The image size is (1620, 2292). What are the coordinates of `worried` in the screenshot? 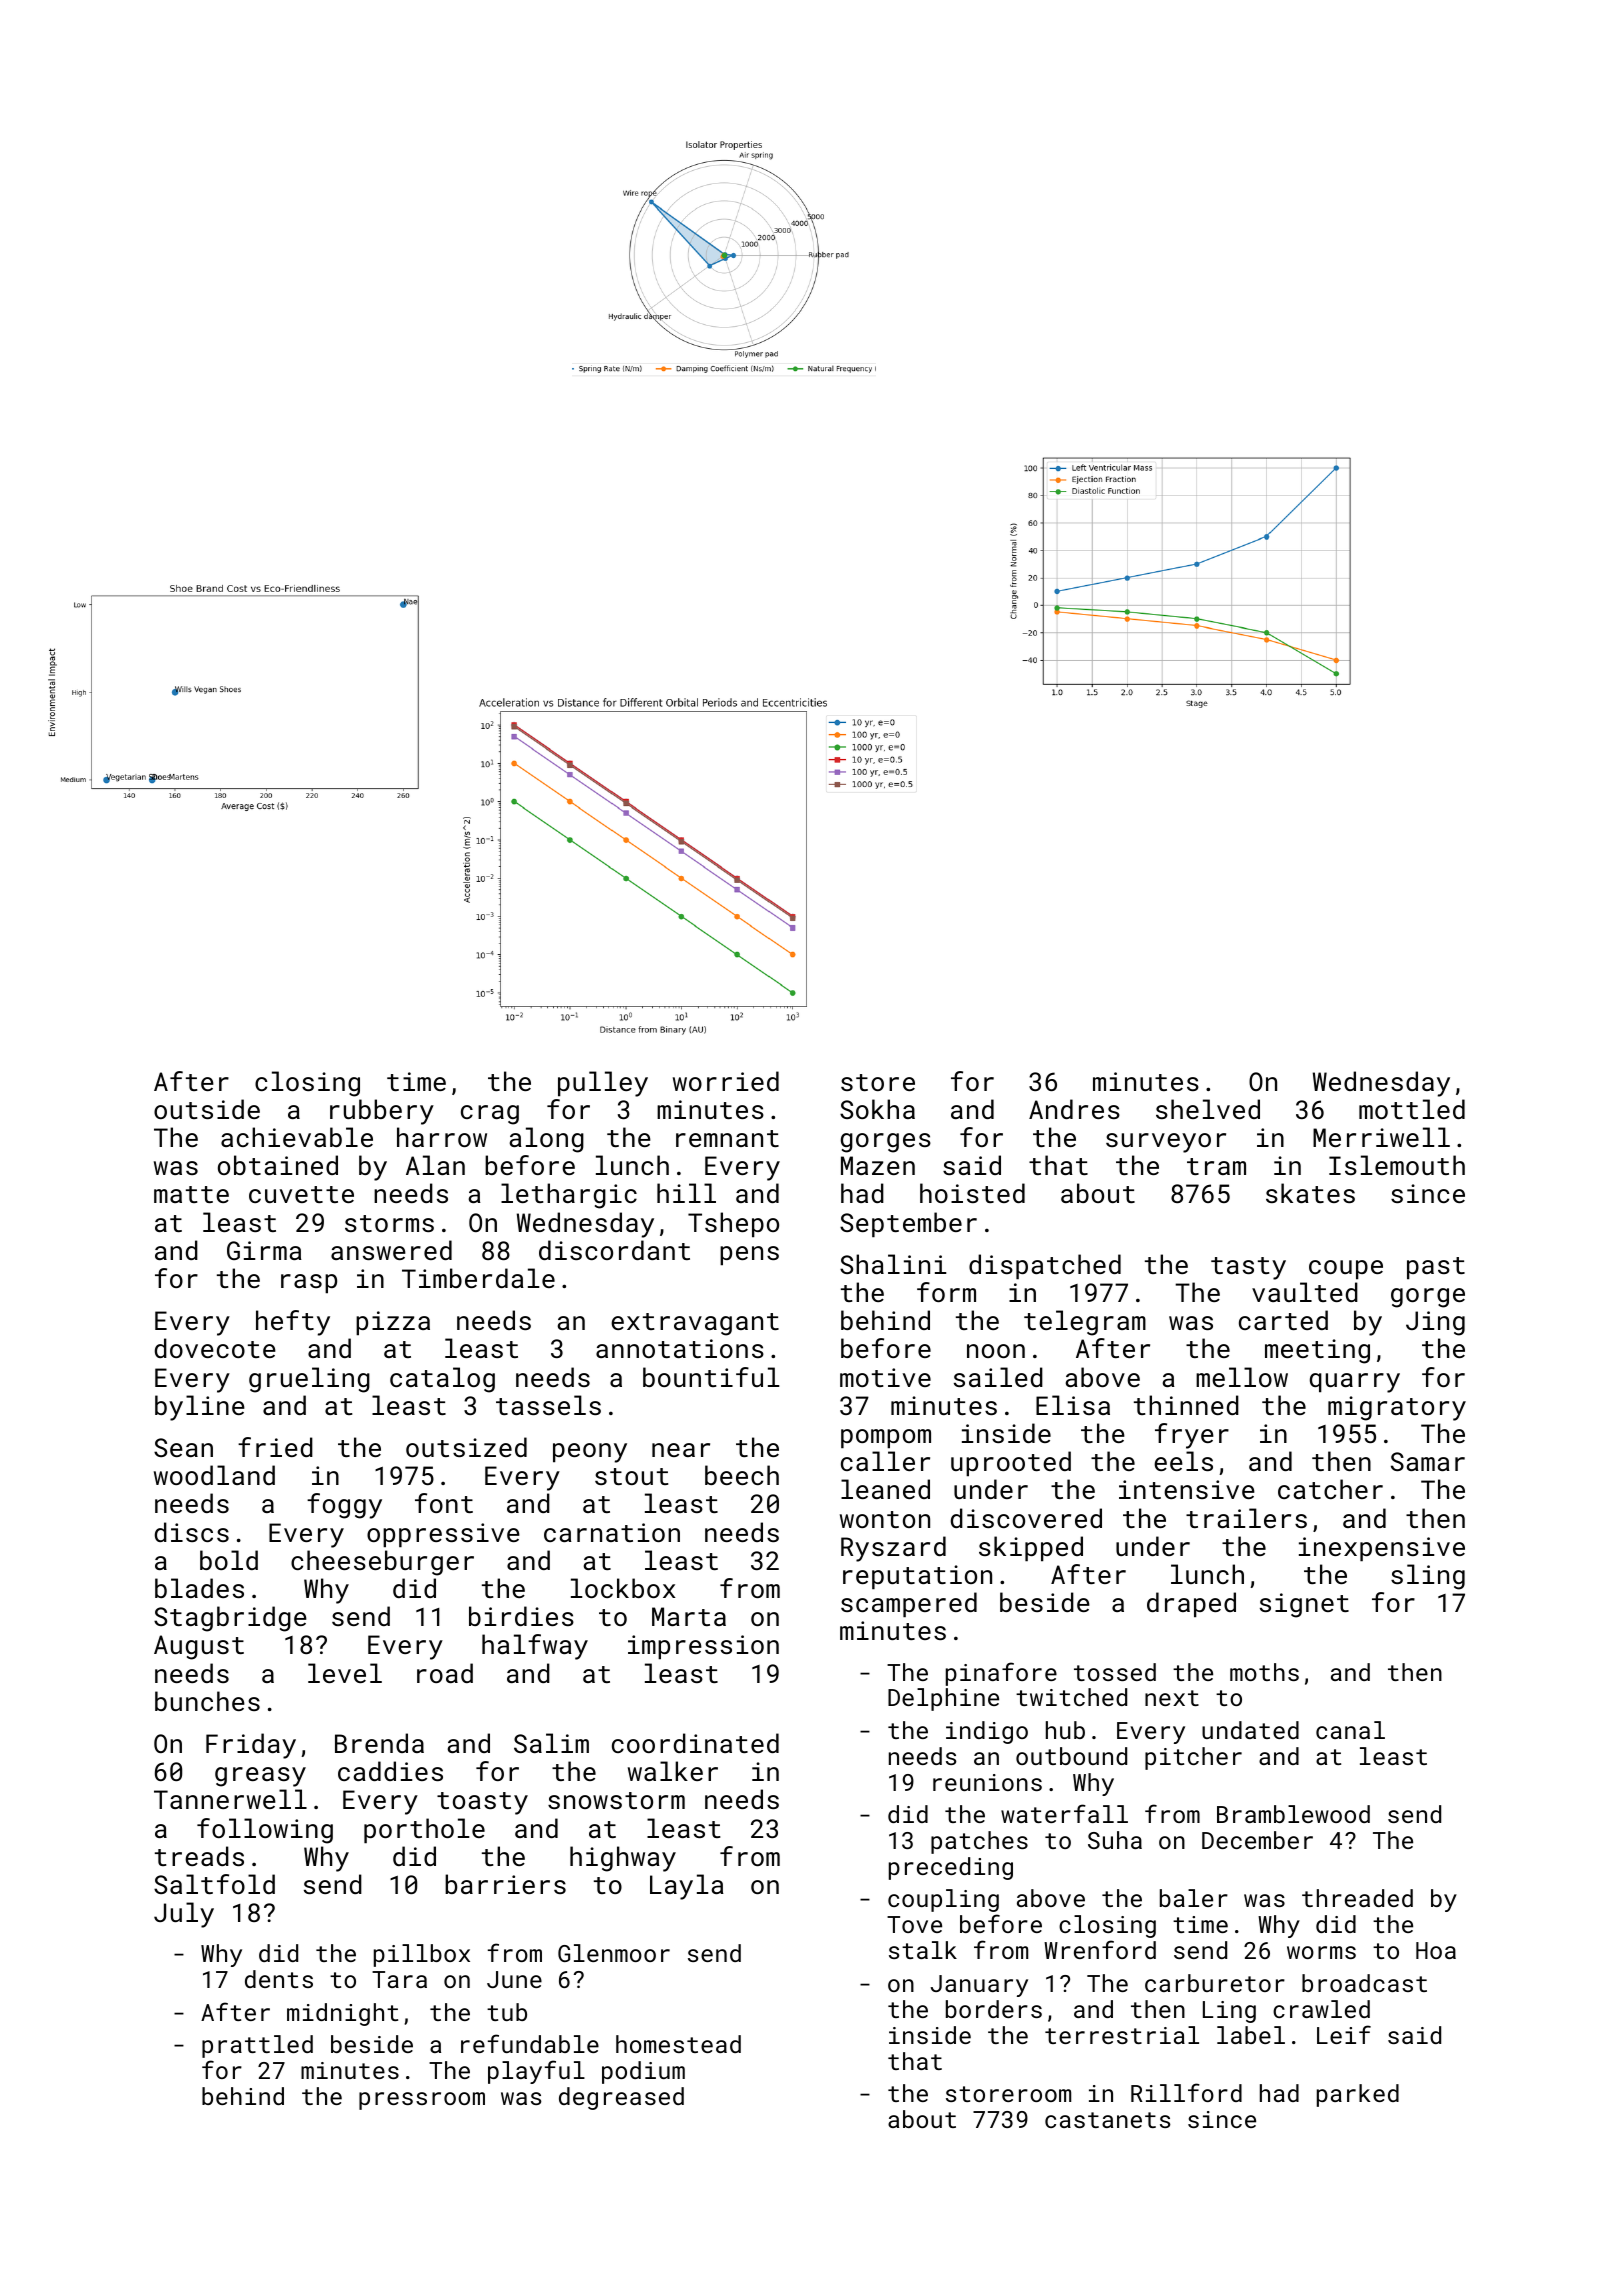 It's located at (726, 1081).
